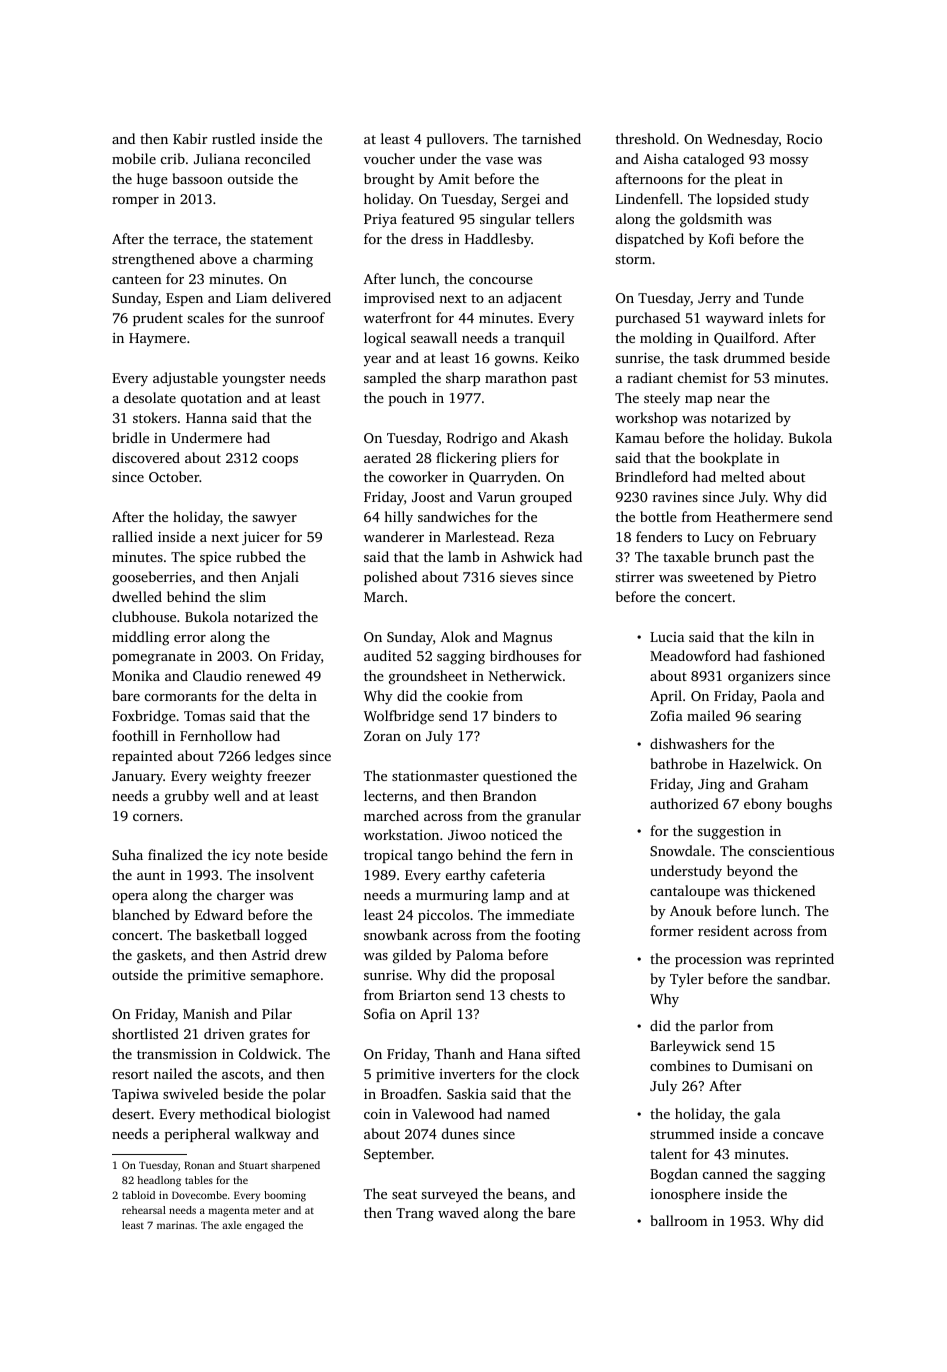 Image resolution: width=947 pixels, height=1372 pixels. I want to click on foothill, so click(135, 735).
